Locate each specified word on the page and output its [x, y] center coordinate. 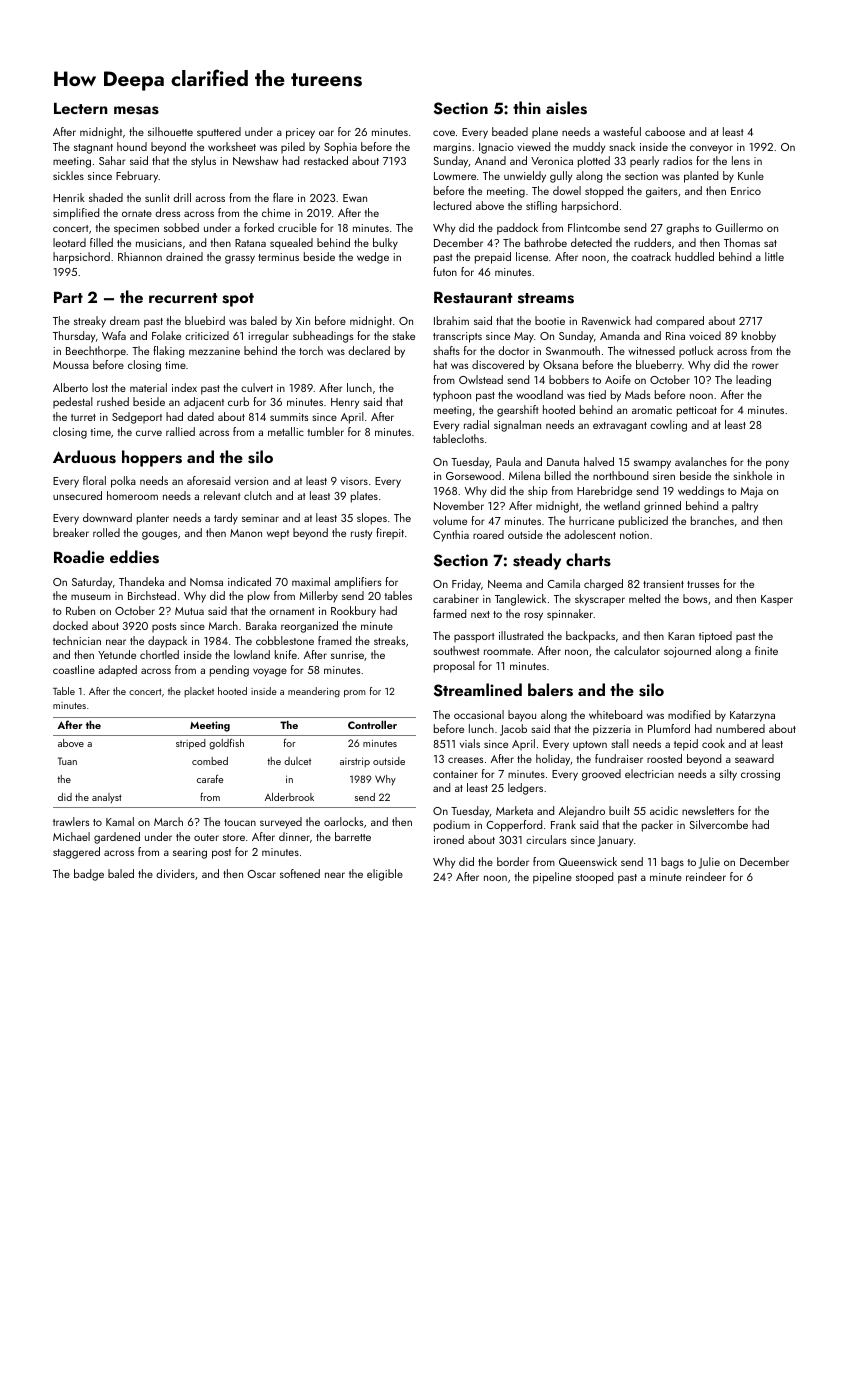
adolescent [590, 534]
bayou [522, 716]
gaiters [661, 192]
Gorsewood [473, 475]
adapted [117, 670]
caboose [665, 131]
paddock [517, 229]
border [513, 861]
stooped [594, 878]
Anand [490, 160]
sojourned [687, 652]
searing [190, 853]
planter [153, 519]
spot [238, 300]
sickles [68, 175]
